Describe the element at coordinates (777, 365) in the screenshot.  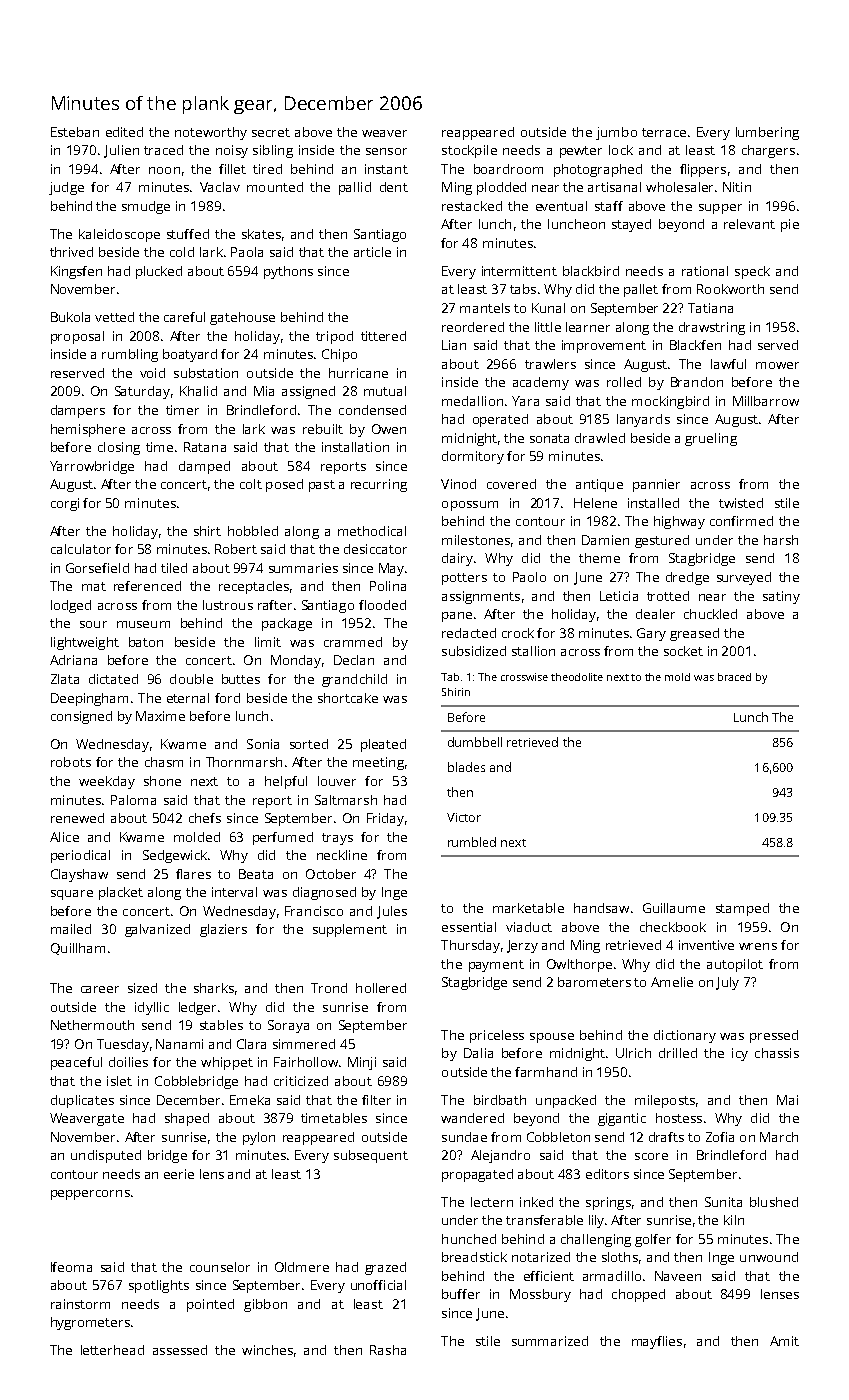
I see `mower` at that location.
